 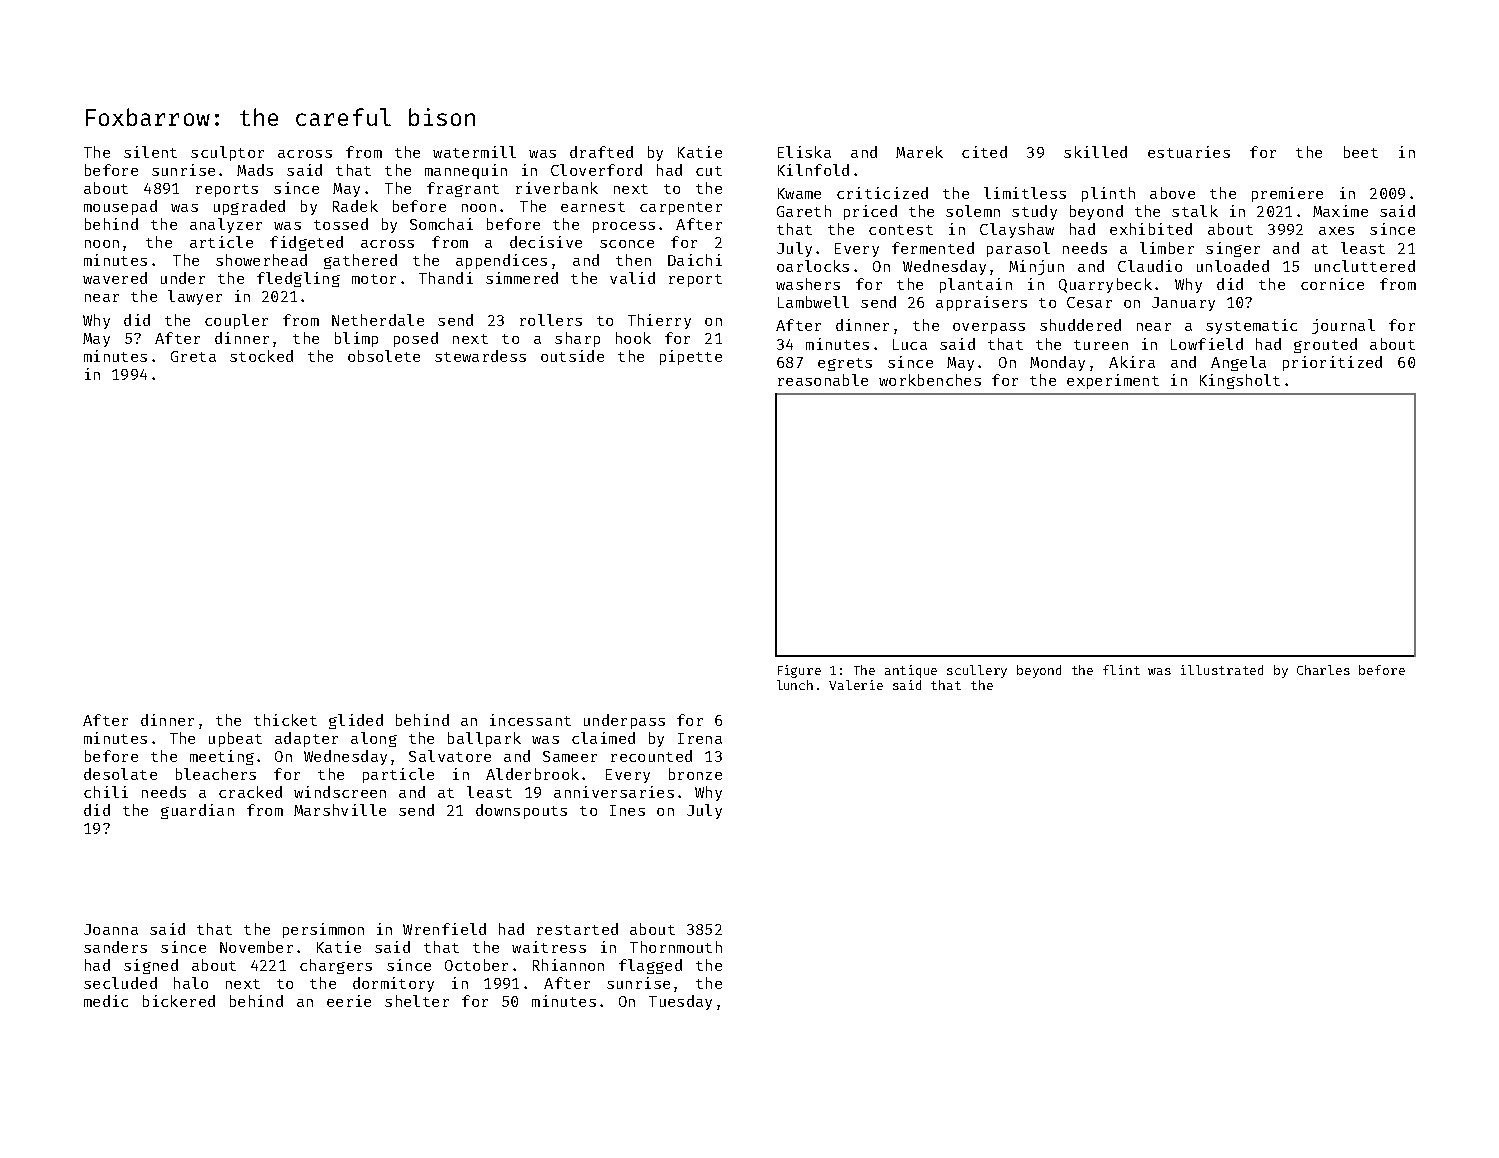 What do you see at coordinates (1361, 152) in the page?
I see `beet` at bounding box center [1361, 152].
